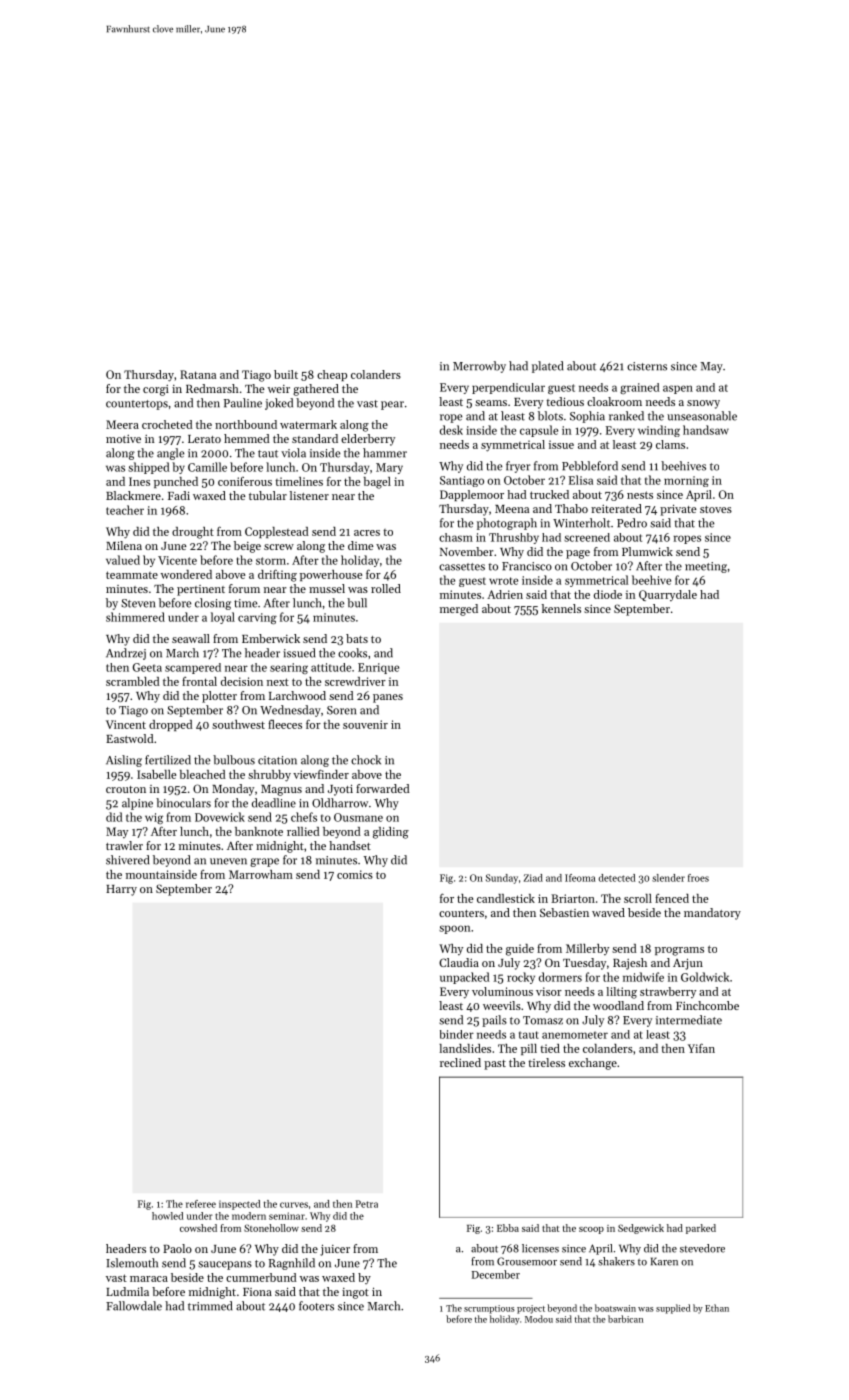 The image size is (849, 1400). Describe the element at coordinates (167, 424) in the document. I see `crocheted` at that location.
